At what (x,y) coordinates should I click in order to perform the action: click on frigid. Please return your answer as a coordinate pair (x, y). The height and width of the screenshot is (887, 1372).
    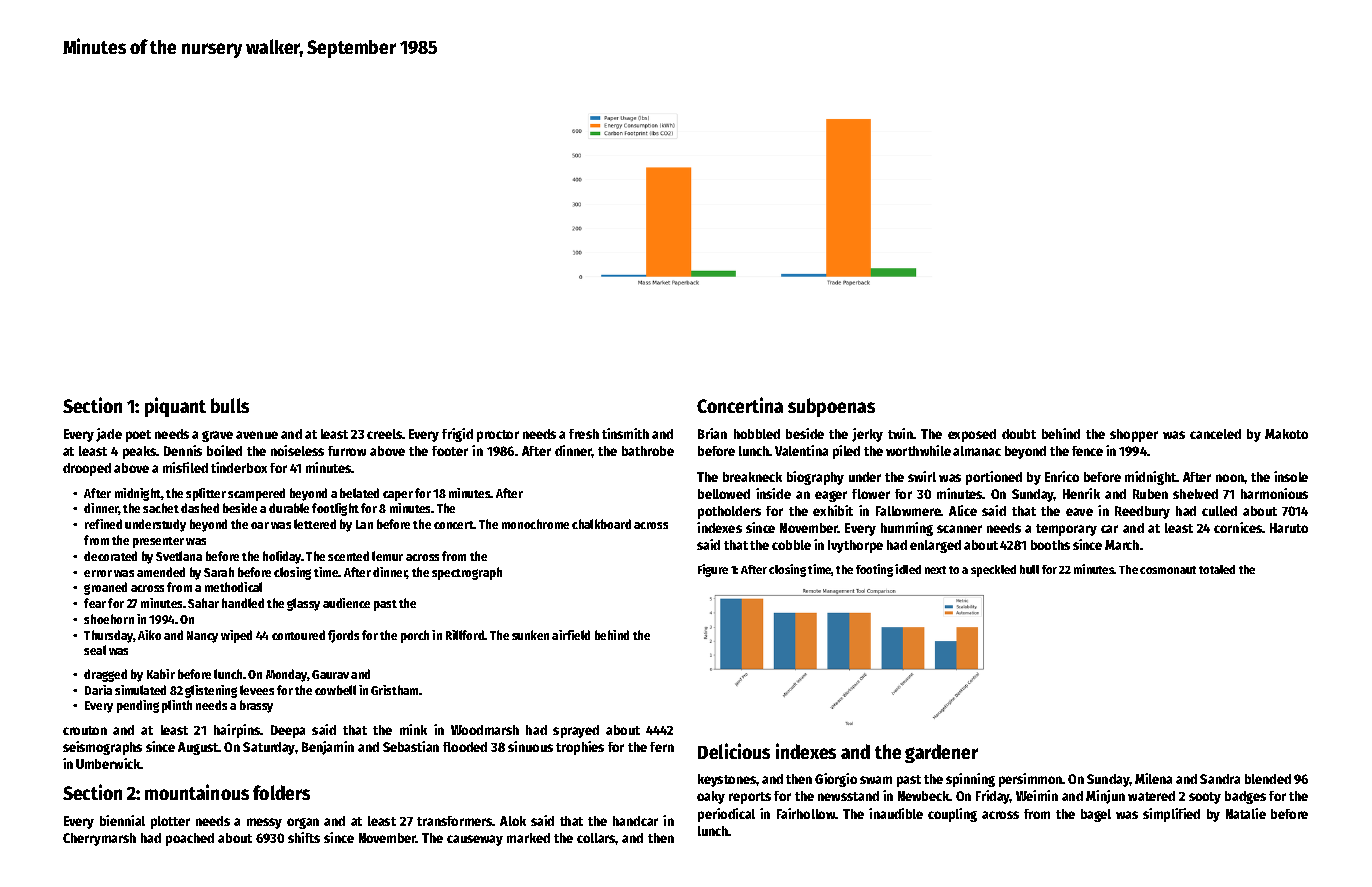
    Looking at the image, I should click on (457, 435).
